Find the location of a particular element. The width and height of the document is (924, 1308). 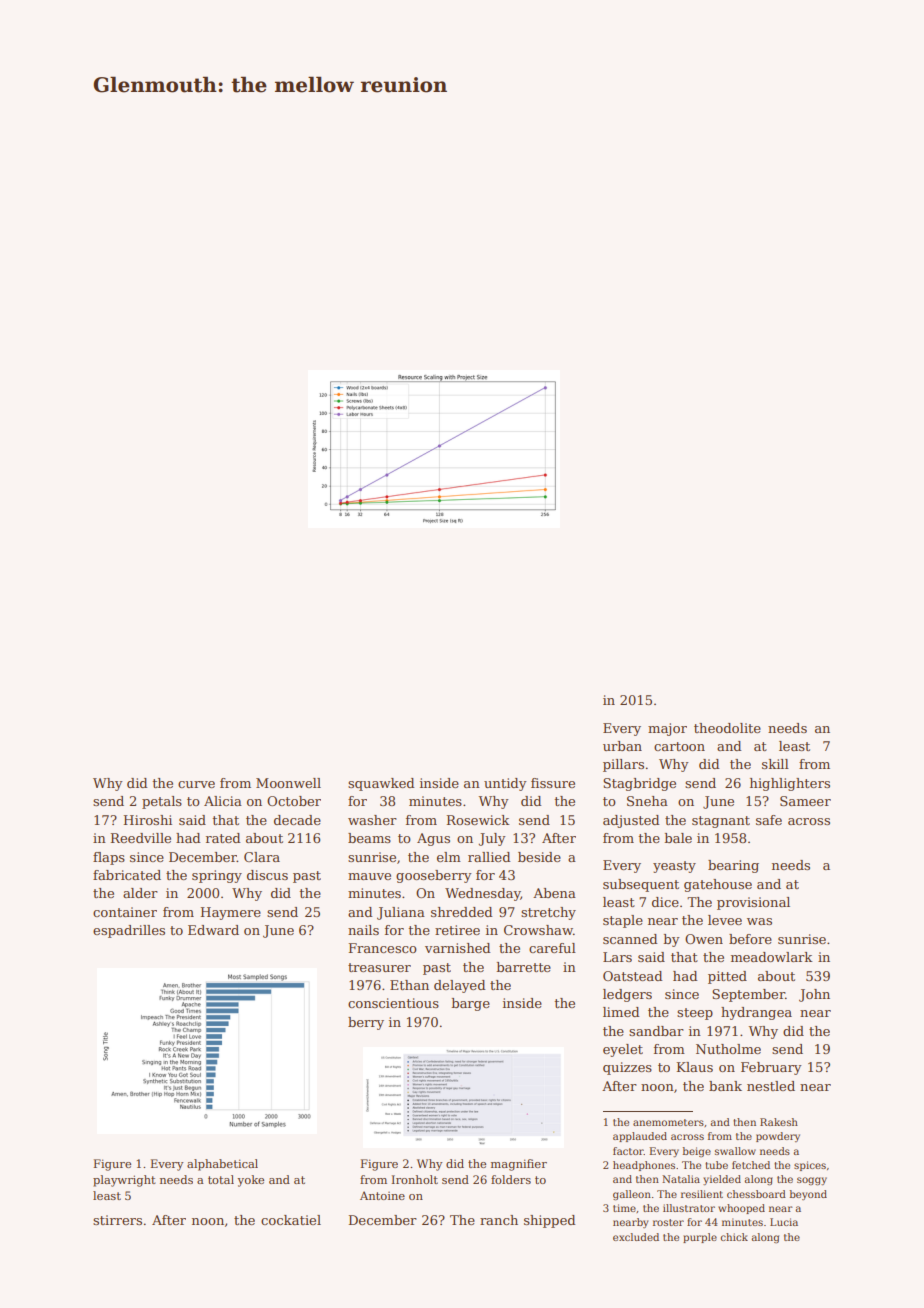

alphabetical is located at coordinates (222, 1165).
